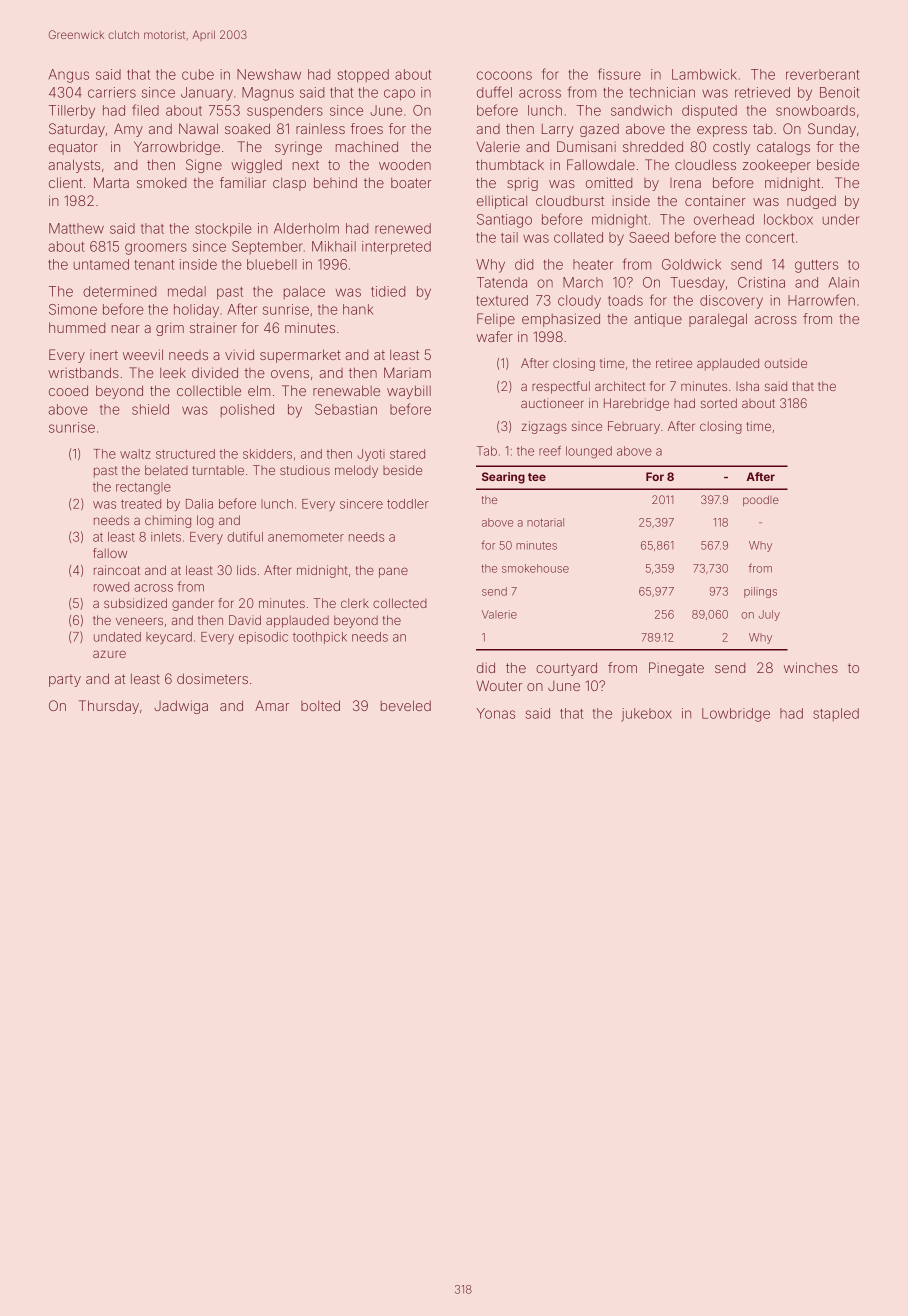 The height and width of the screenshot is (1316, 908). I want to click on cube, so click(198, 74).
